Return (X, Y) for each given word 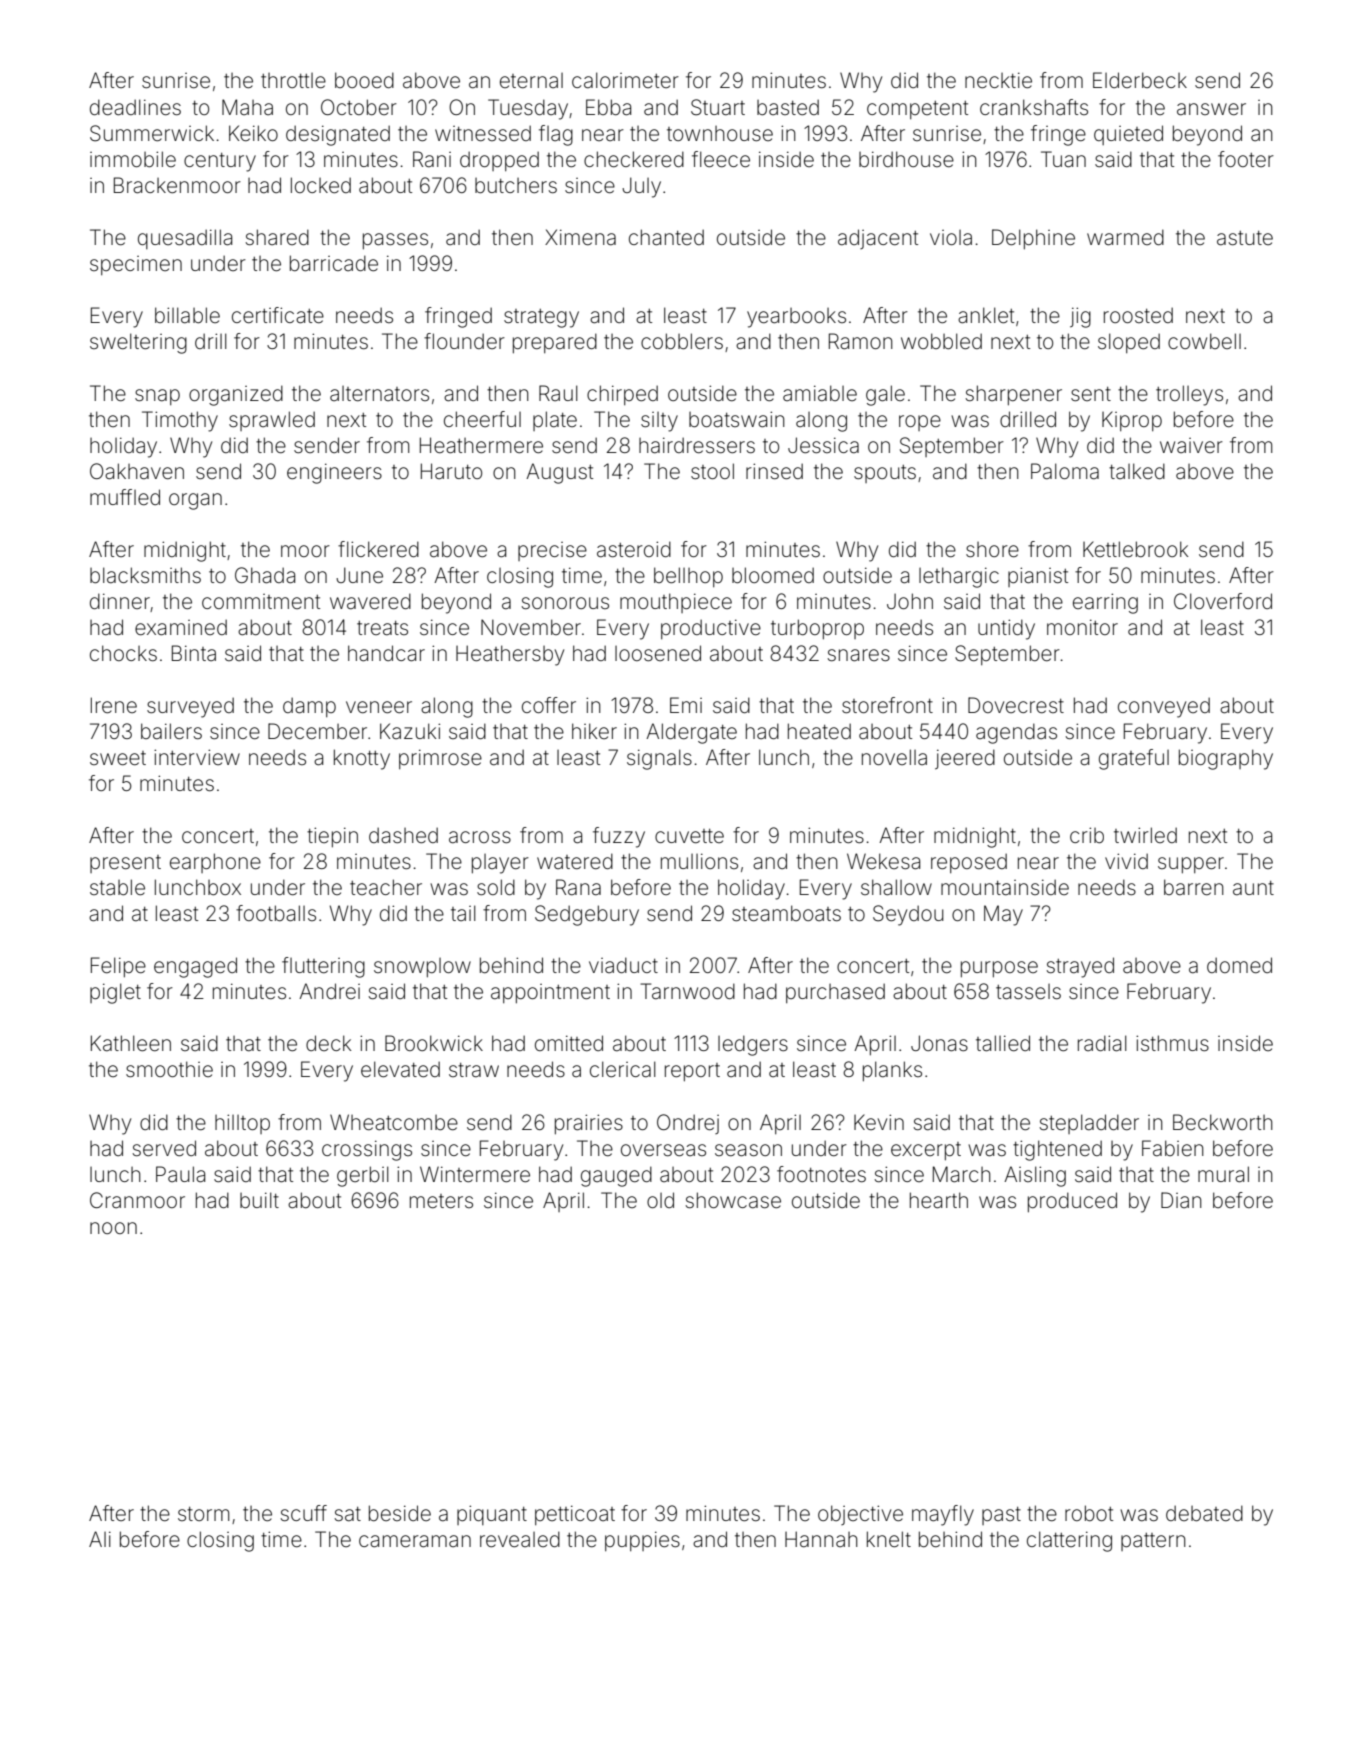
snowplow (422, 967)
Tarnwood (687, 991)
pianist (1038, 577)
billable (187, 315)
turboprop (817, 629)
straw (474, 1070)
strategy (541, 318)
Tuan (1063, 159)
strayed (1080, 967)
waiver (1191, 445)
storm (204, 1514)
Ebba (608, 107)
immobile (133, 159)
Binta (194, 653)
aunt (1253, 888)
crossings (367, 1150)
